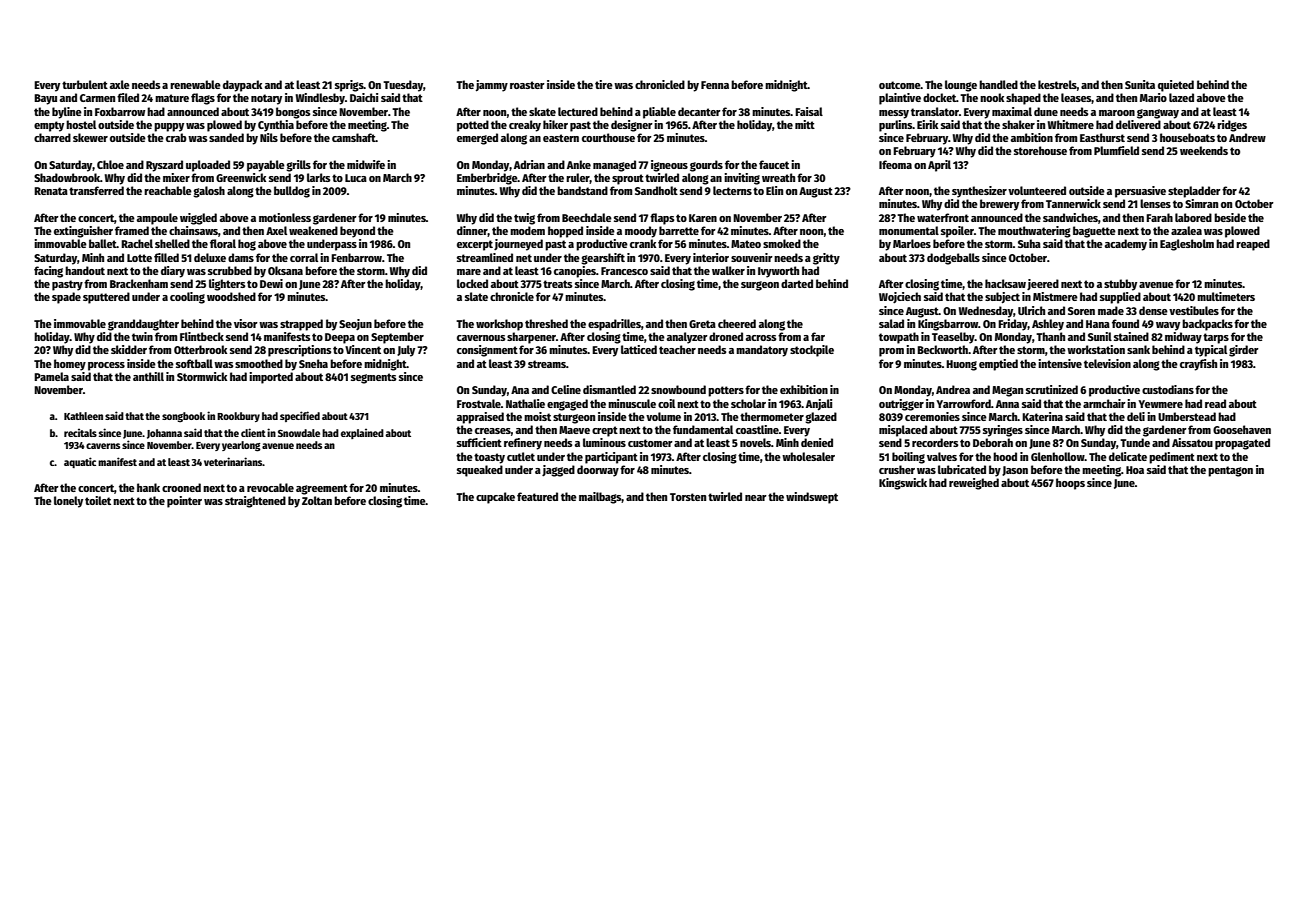  Describe the element at coordinates (900, 85) in the screenshot. I see `outcome` at that location.
